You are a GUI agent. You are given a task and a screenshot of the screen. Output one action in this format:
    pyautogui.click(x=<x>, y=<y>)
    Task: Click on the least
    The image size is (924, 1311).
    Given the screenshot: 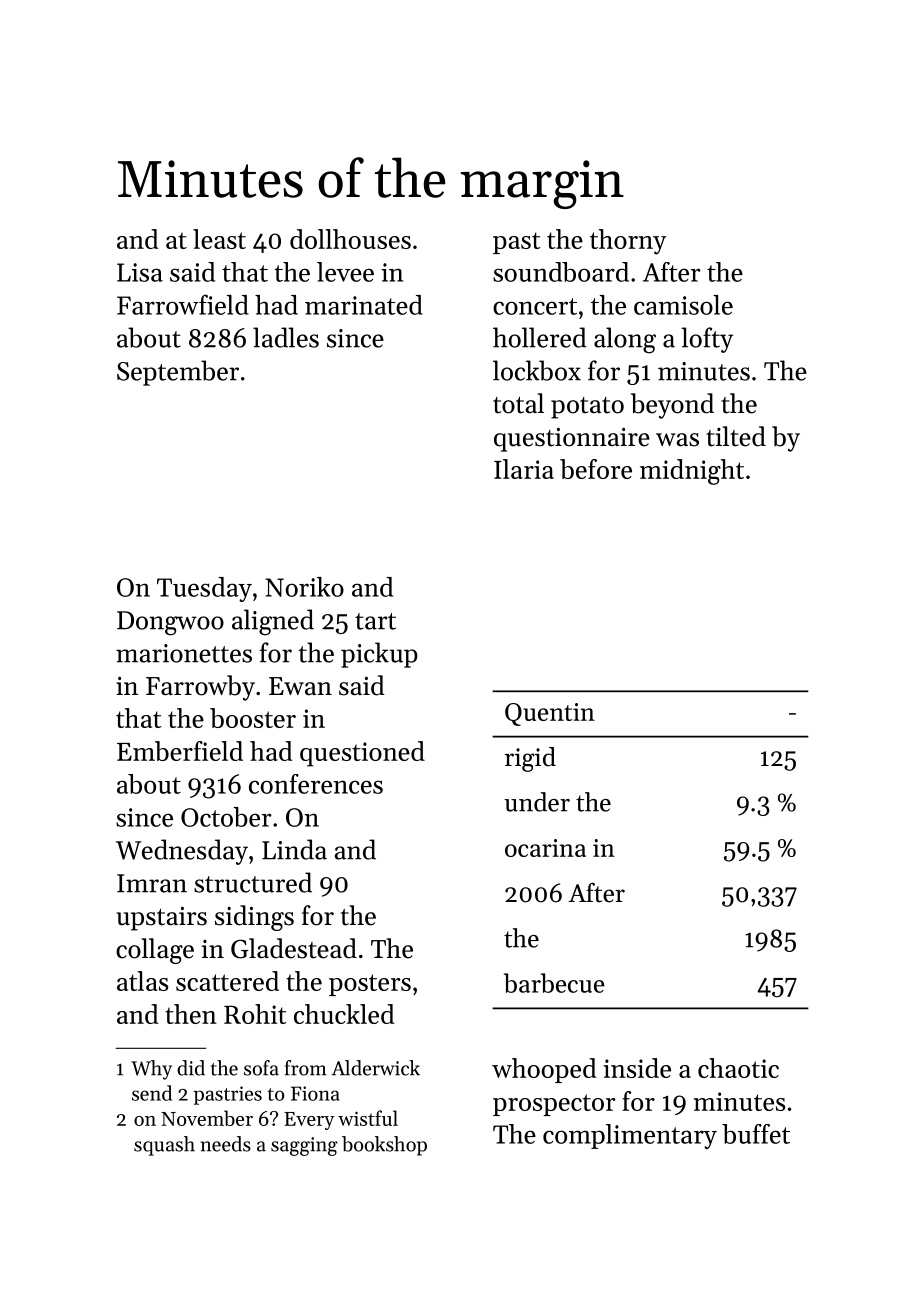 What is the action you would take?
    pyautogui.click(x=219, y=239)
